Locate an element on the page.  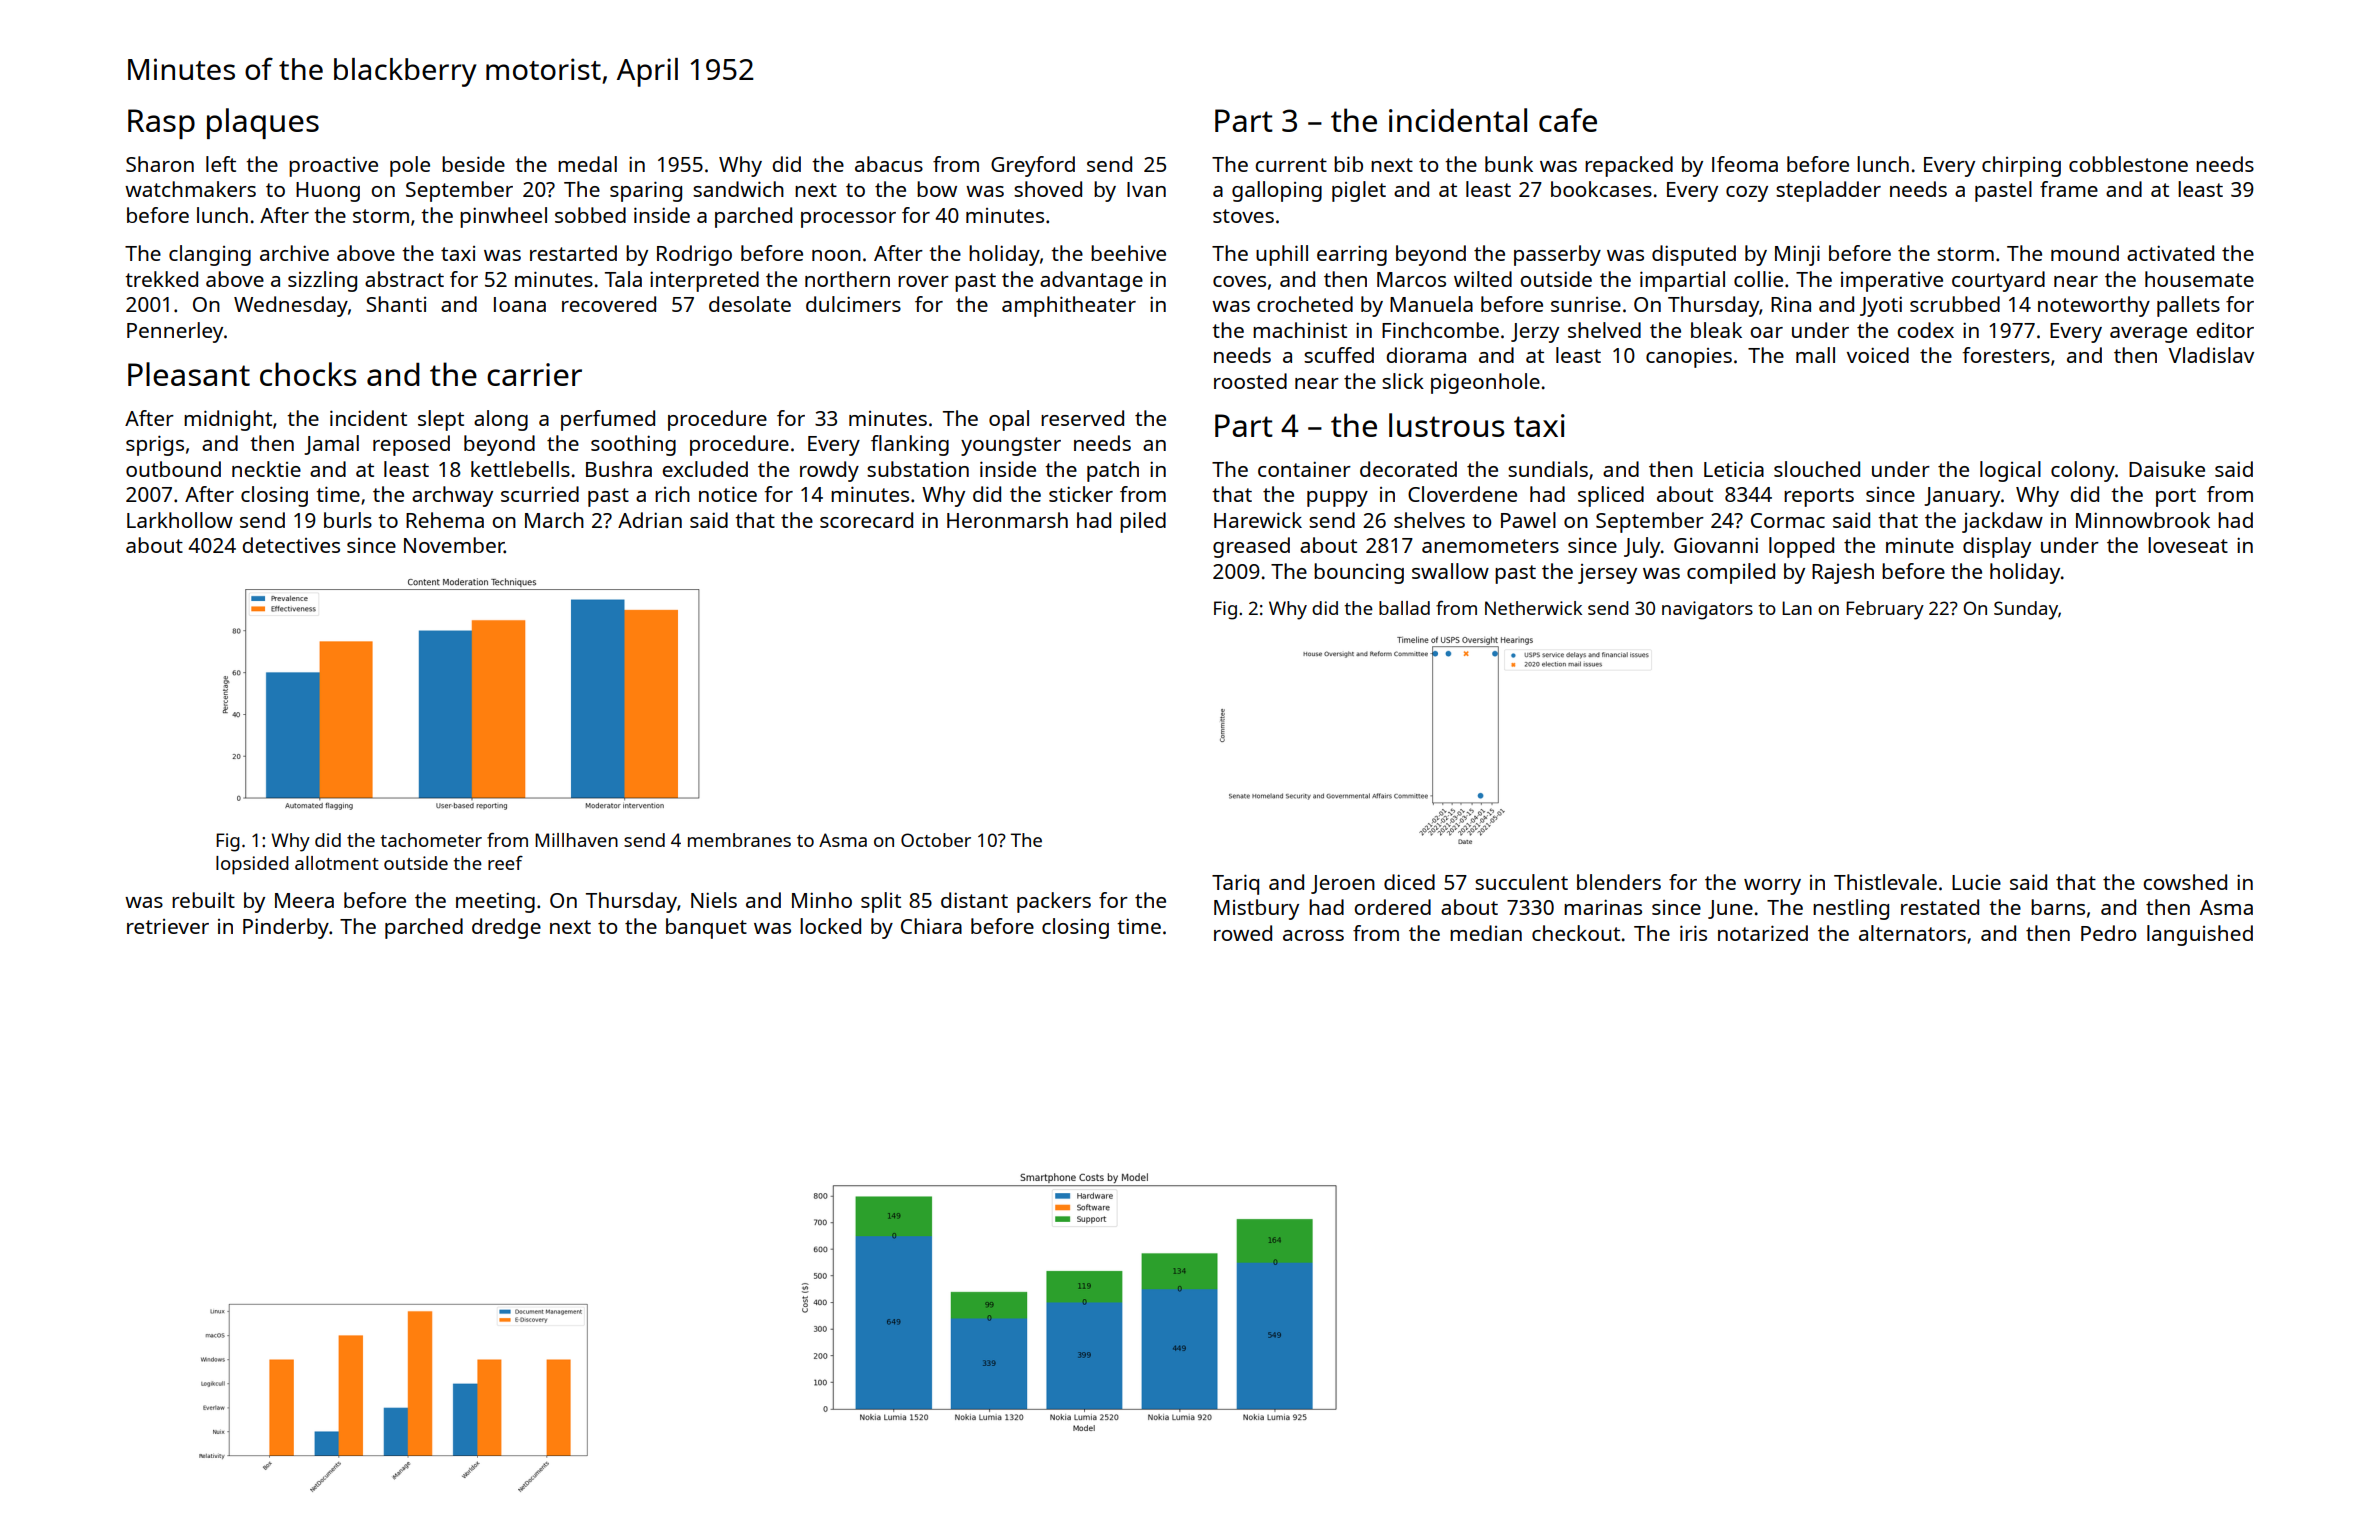
navigators is located at coordinates (1707, 610).
